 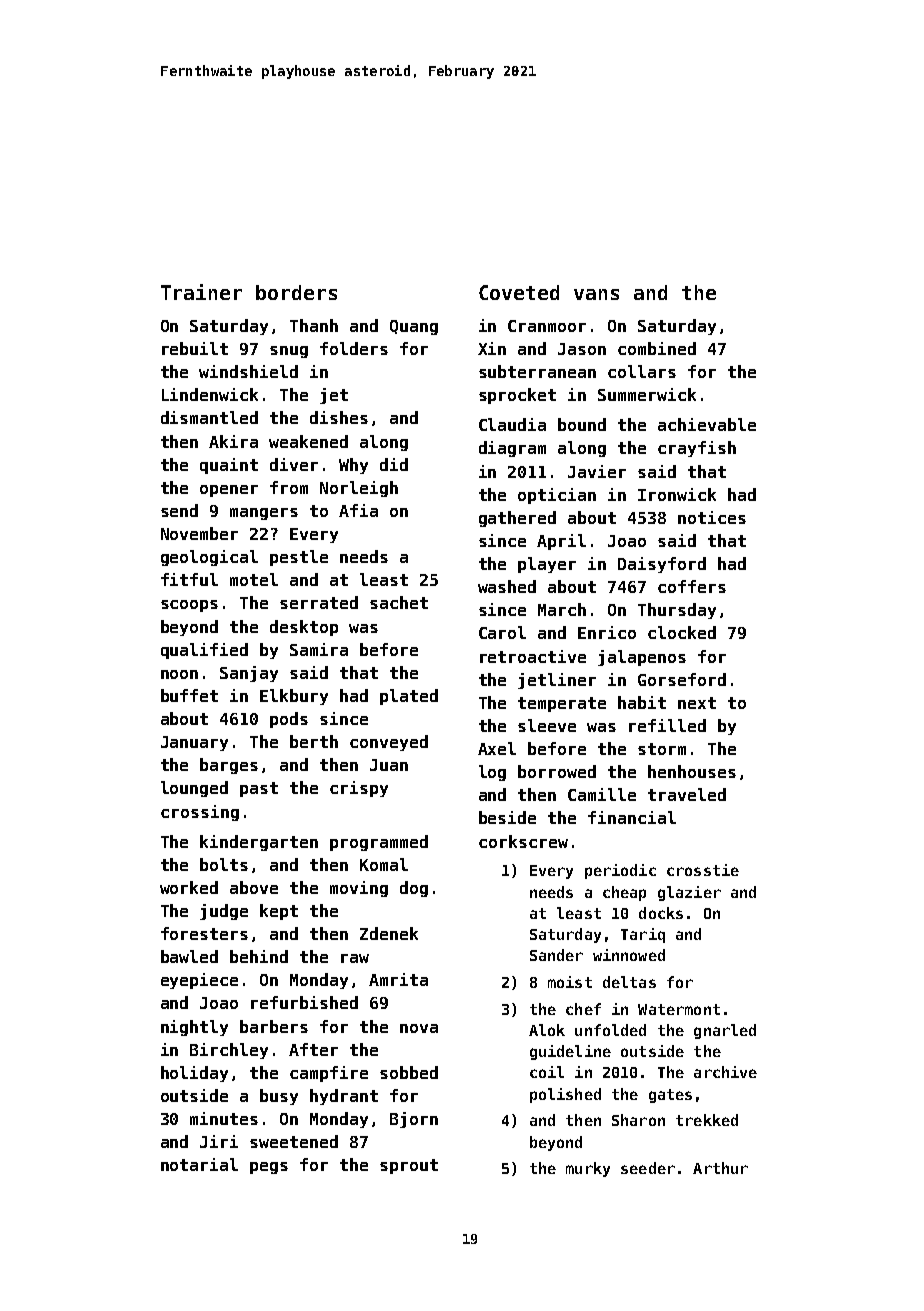 What do you see at coordinates (419, 1028) in the image?
I see `nova` at bounding box center [419, 1028].
